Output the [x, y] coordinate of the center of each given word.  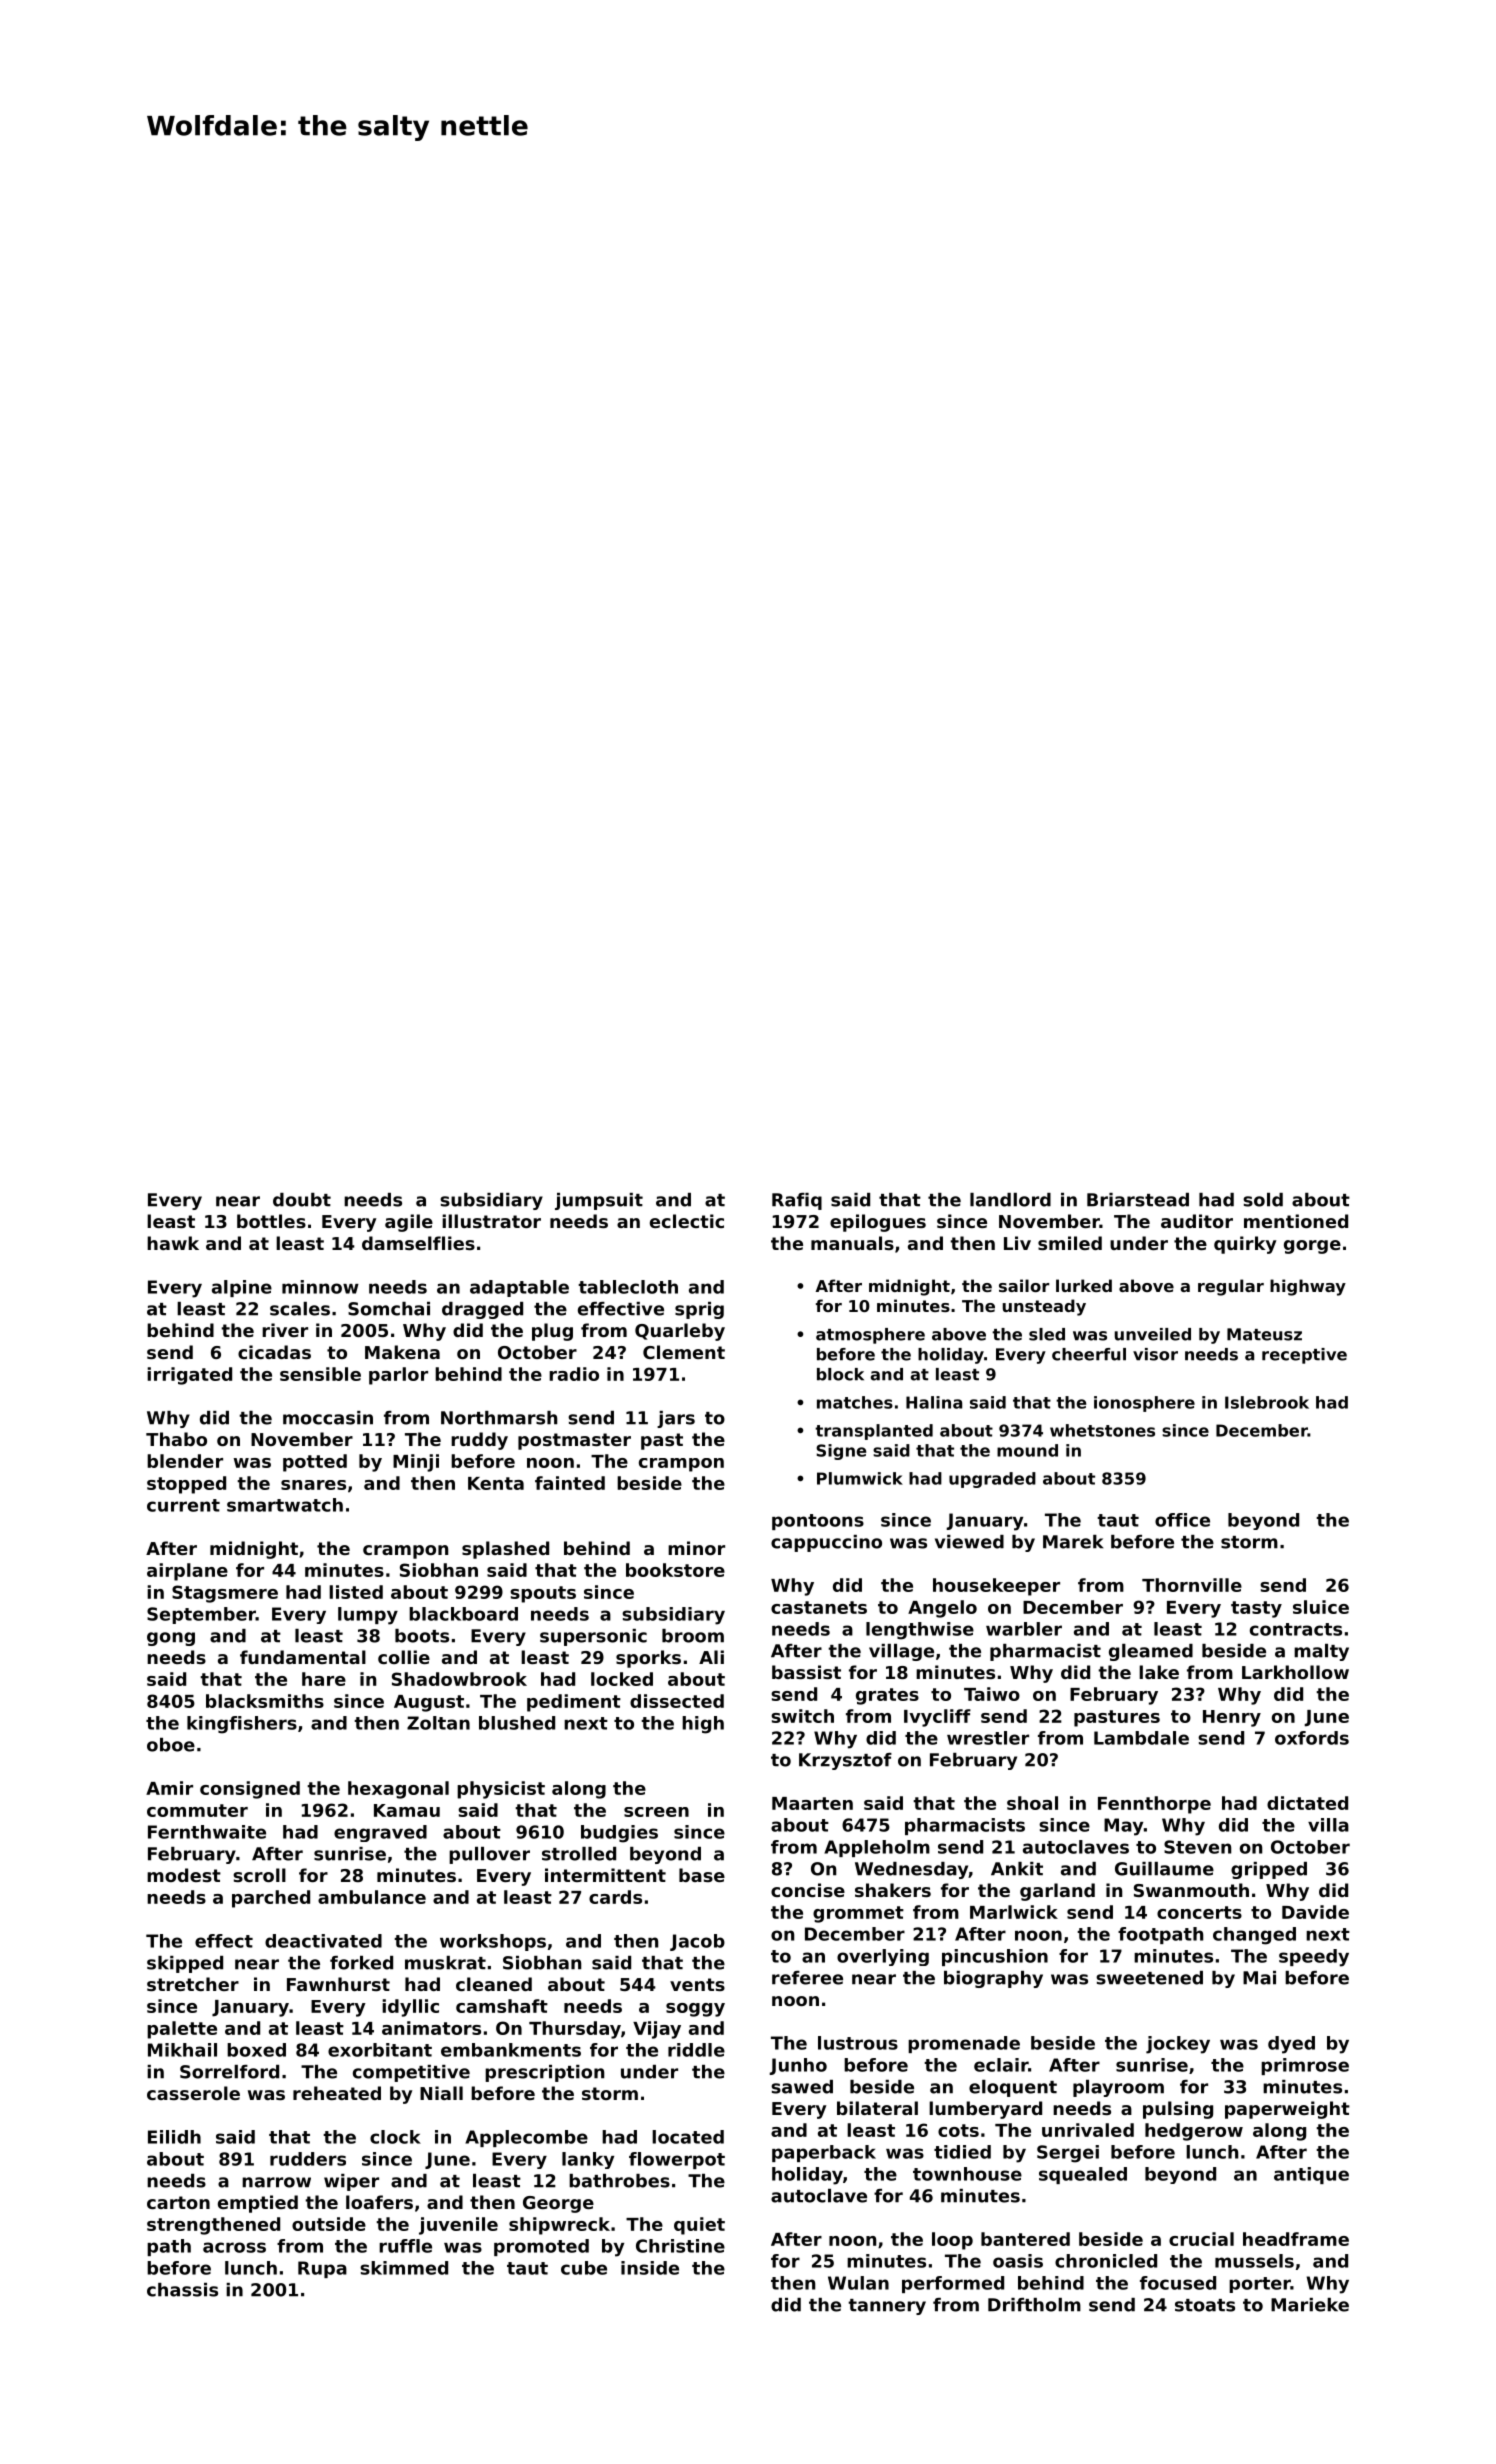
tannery [887, 2307]
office [1182, 1520]
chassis [182, 2290]
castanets [819, 1607]
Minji [416, 1463]
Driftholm [1034, 2305]
